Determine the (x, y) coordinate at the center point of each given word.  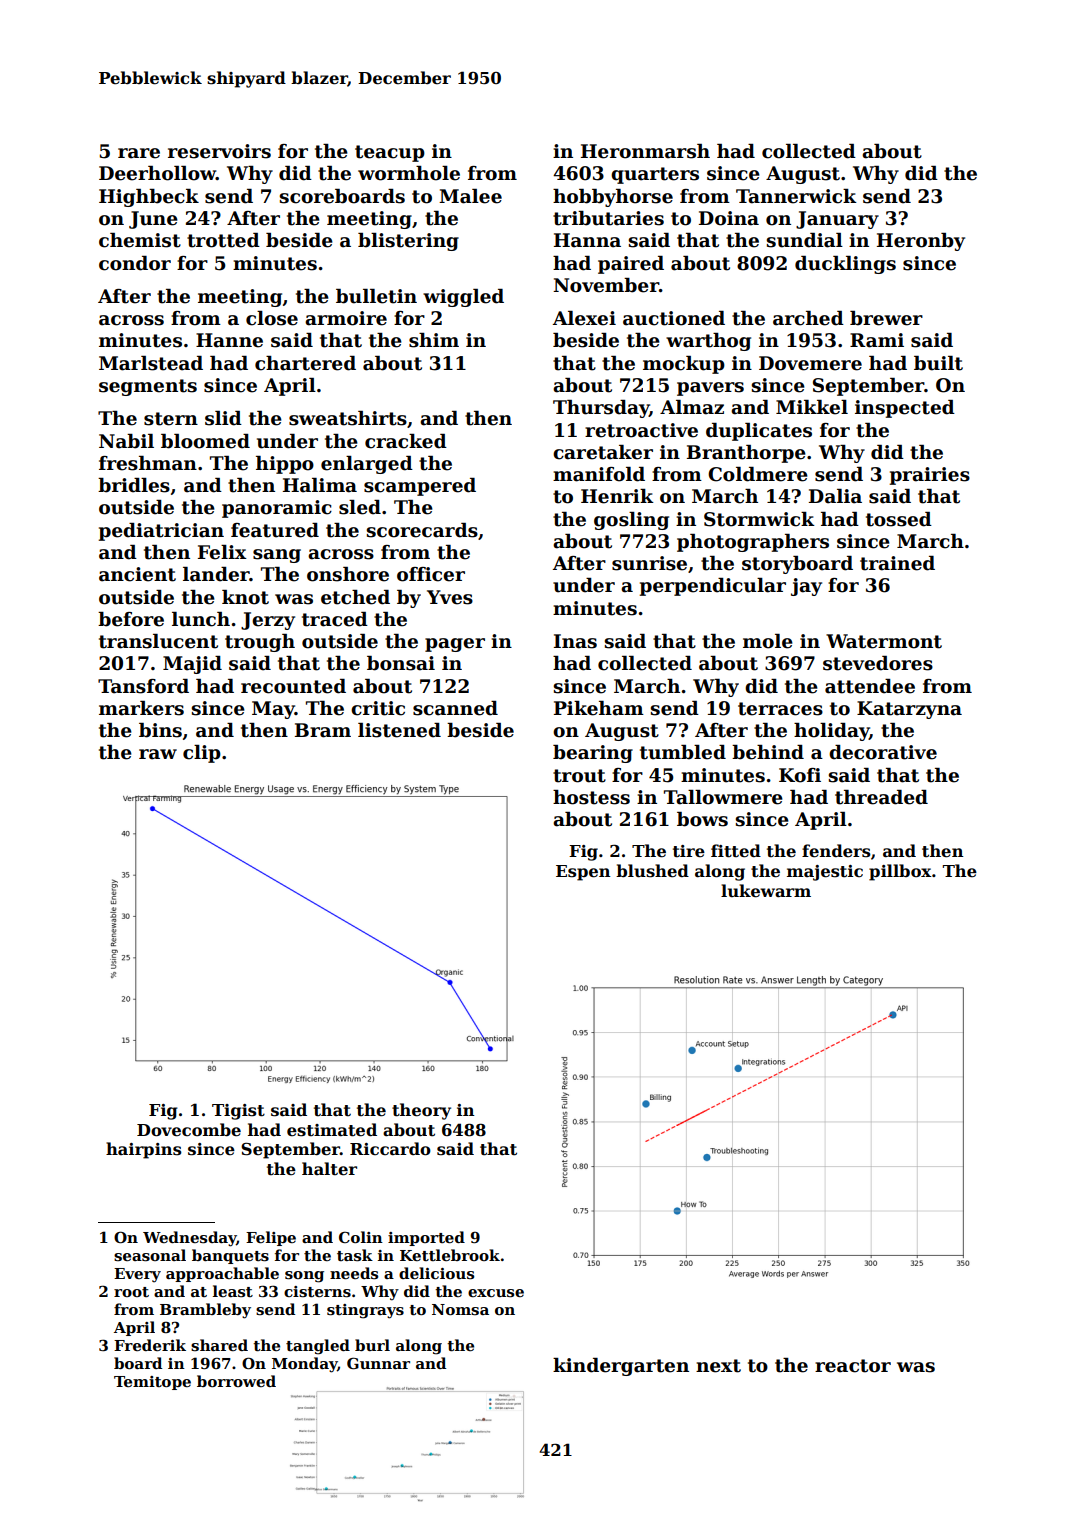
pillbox (900, 872)
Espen (583, 873)
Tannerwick (796, 196)
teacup (390, 153)
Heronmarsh (645, 151)
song (304, 1277)
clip (202, 754)
